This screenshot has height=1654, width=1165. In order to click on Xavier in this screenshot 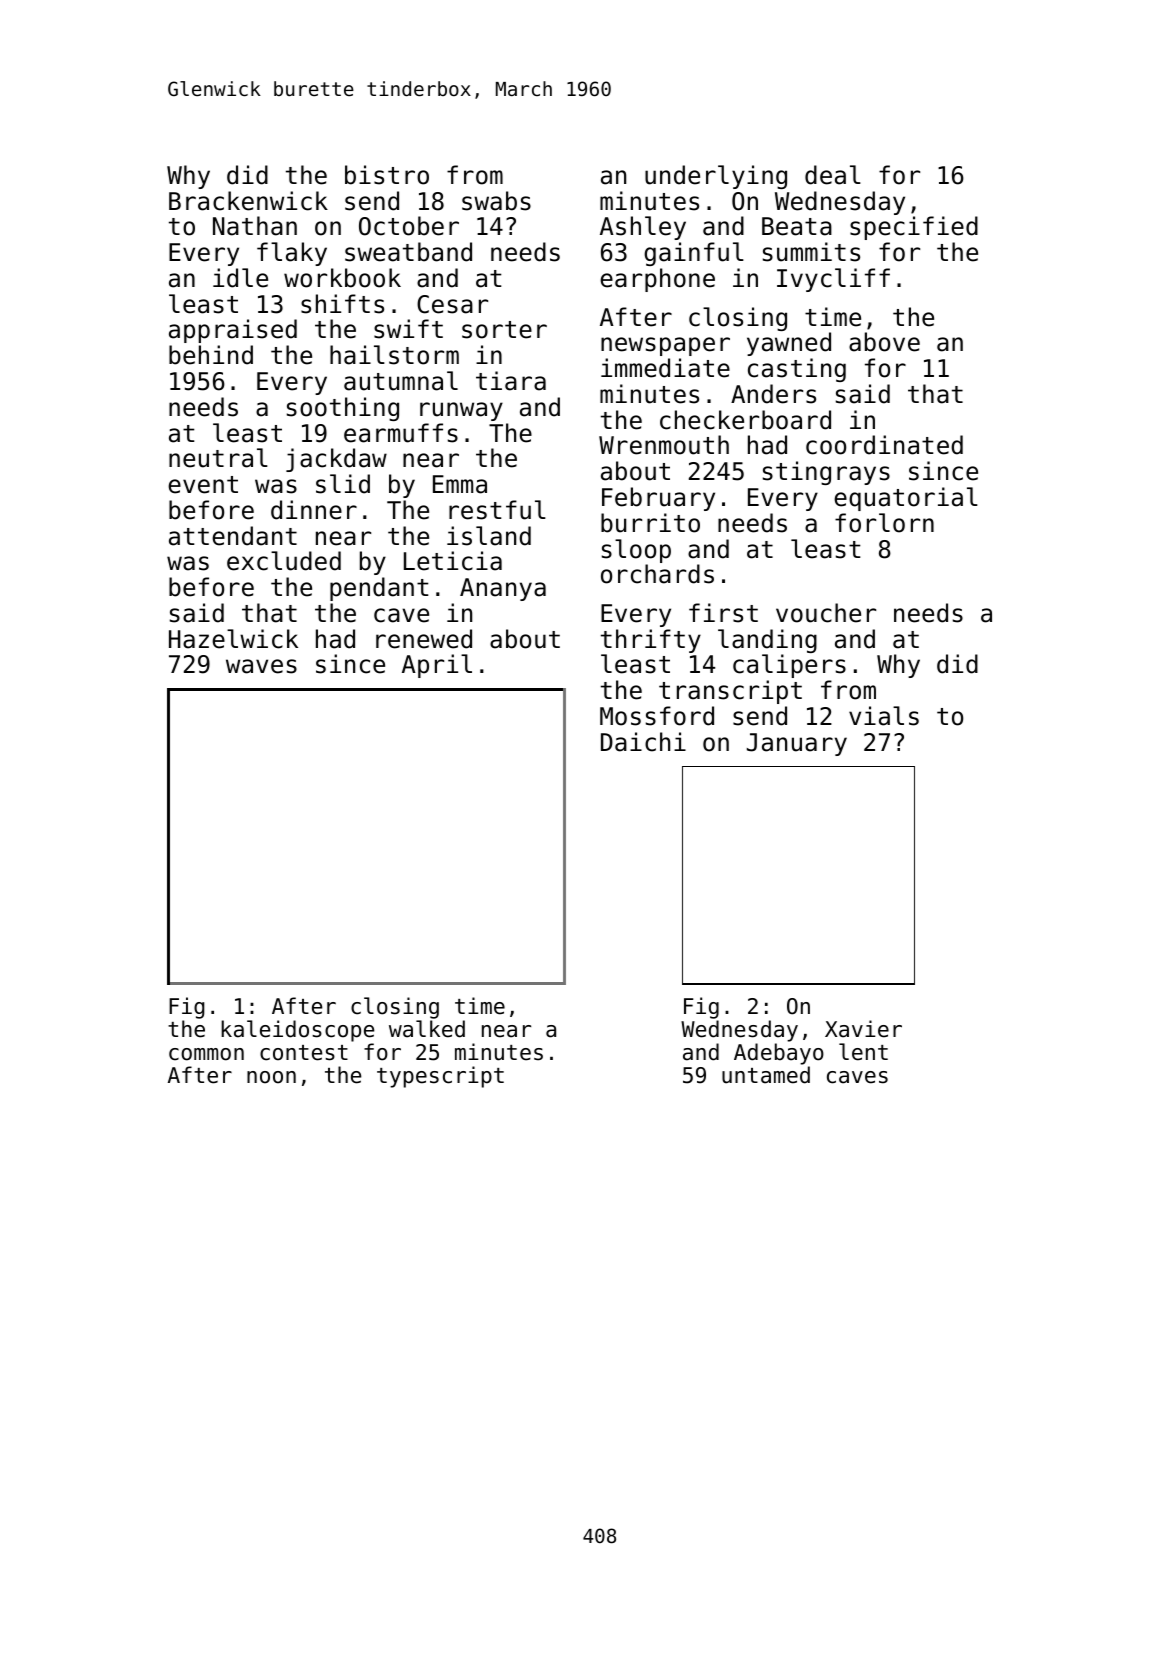, I will do `click(863, 1029)`.
